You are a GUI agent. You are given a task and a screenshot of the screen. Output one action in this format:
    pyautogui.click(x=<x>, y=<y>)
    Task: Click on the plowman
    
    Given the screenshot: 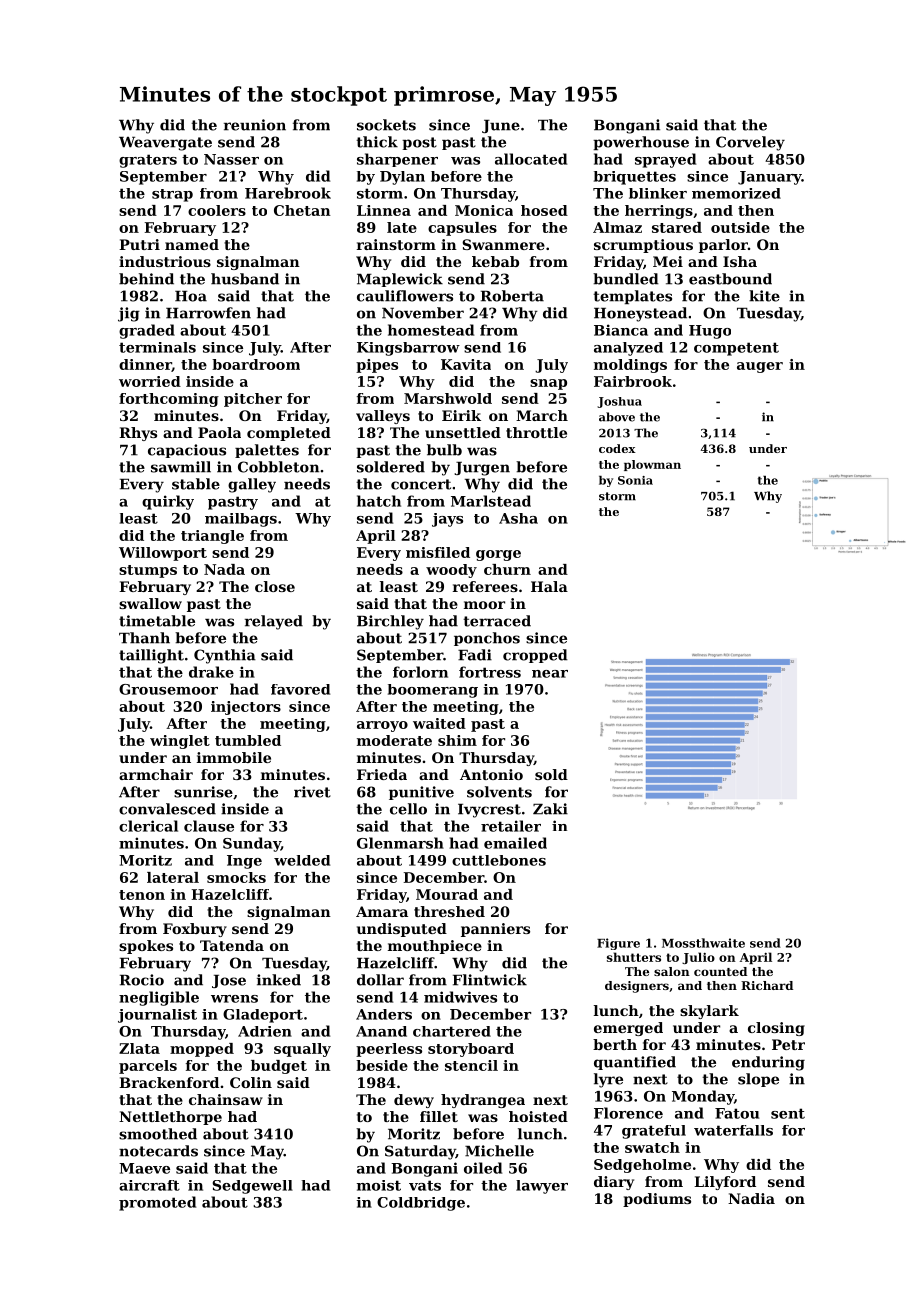 What is the action you would take?
    pyautogui.click(x=652, y=465)
